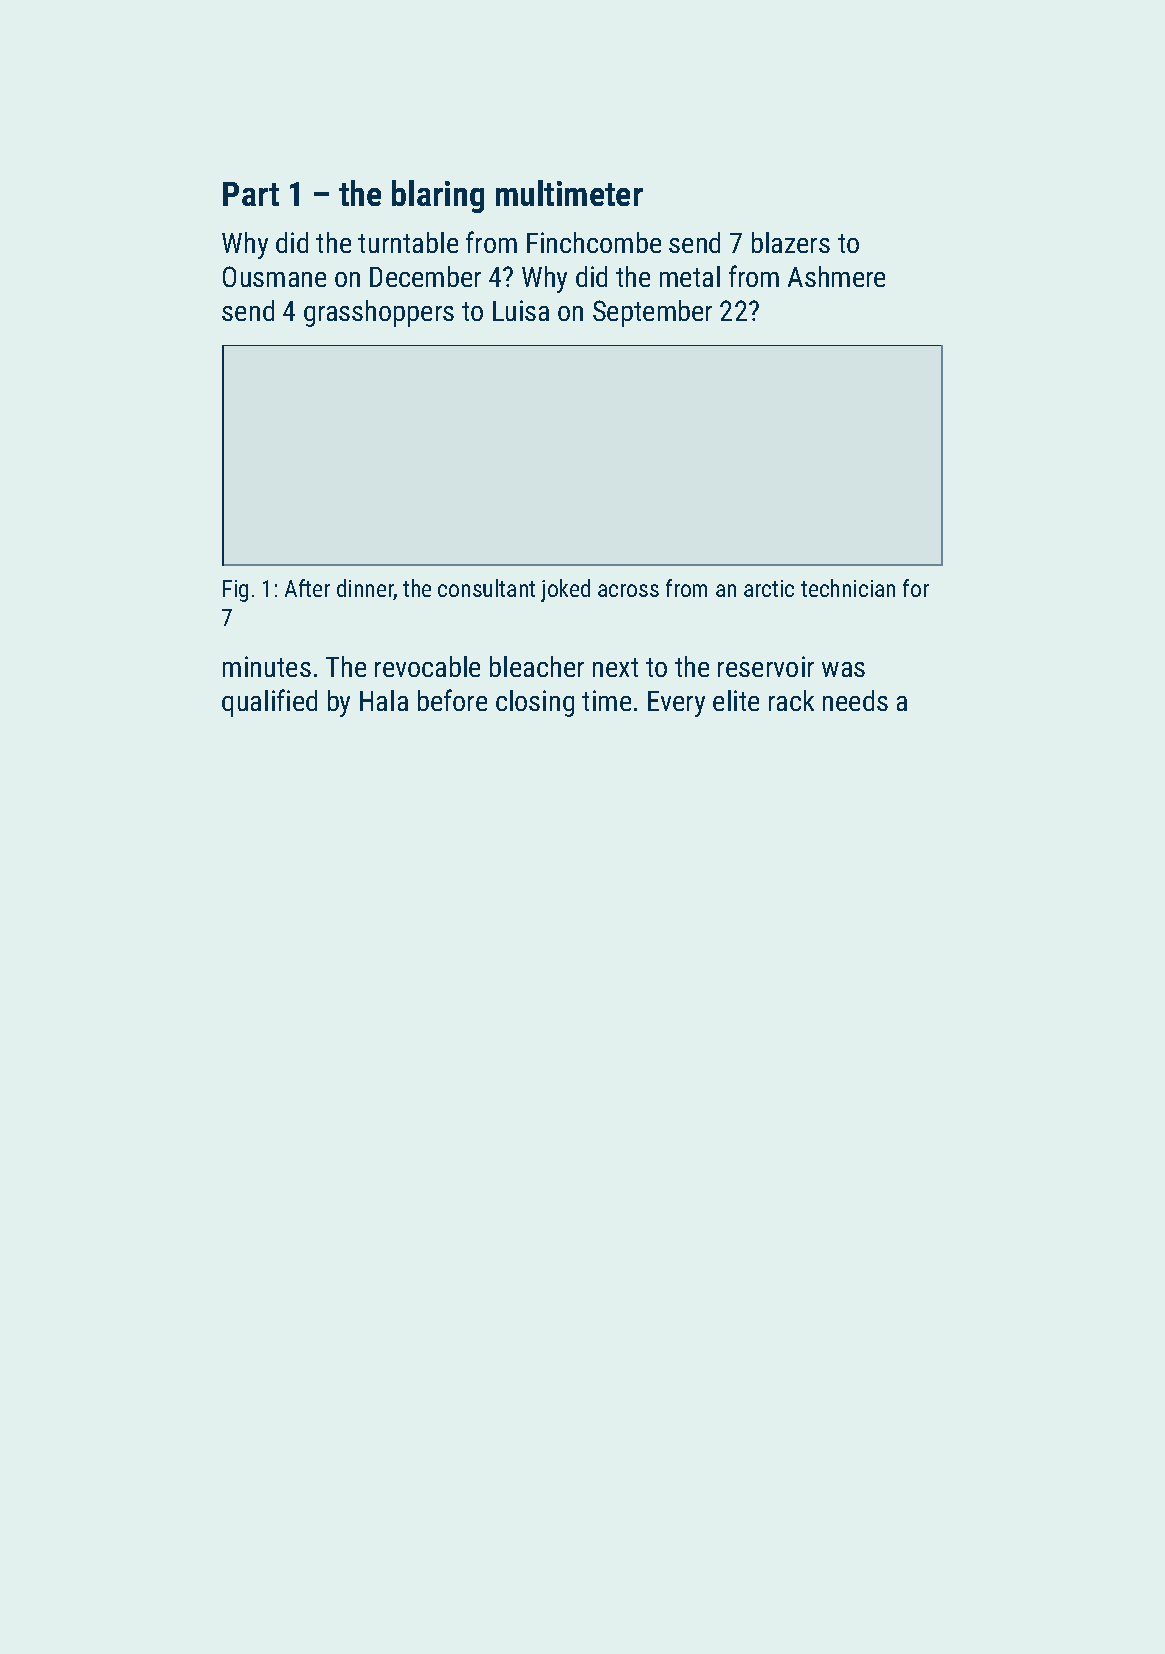  I want to click on Luisa, so click(521, 310).
